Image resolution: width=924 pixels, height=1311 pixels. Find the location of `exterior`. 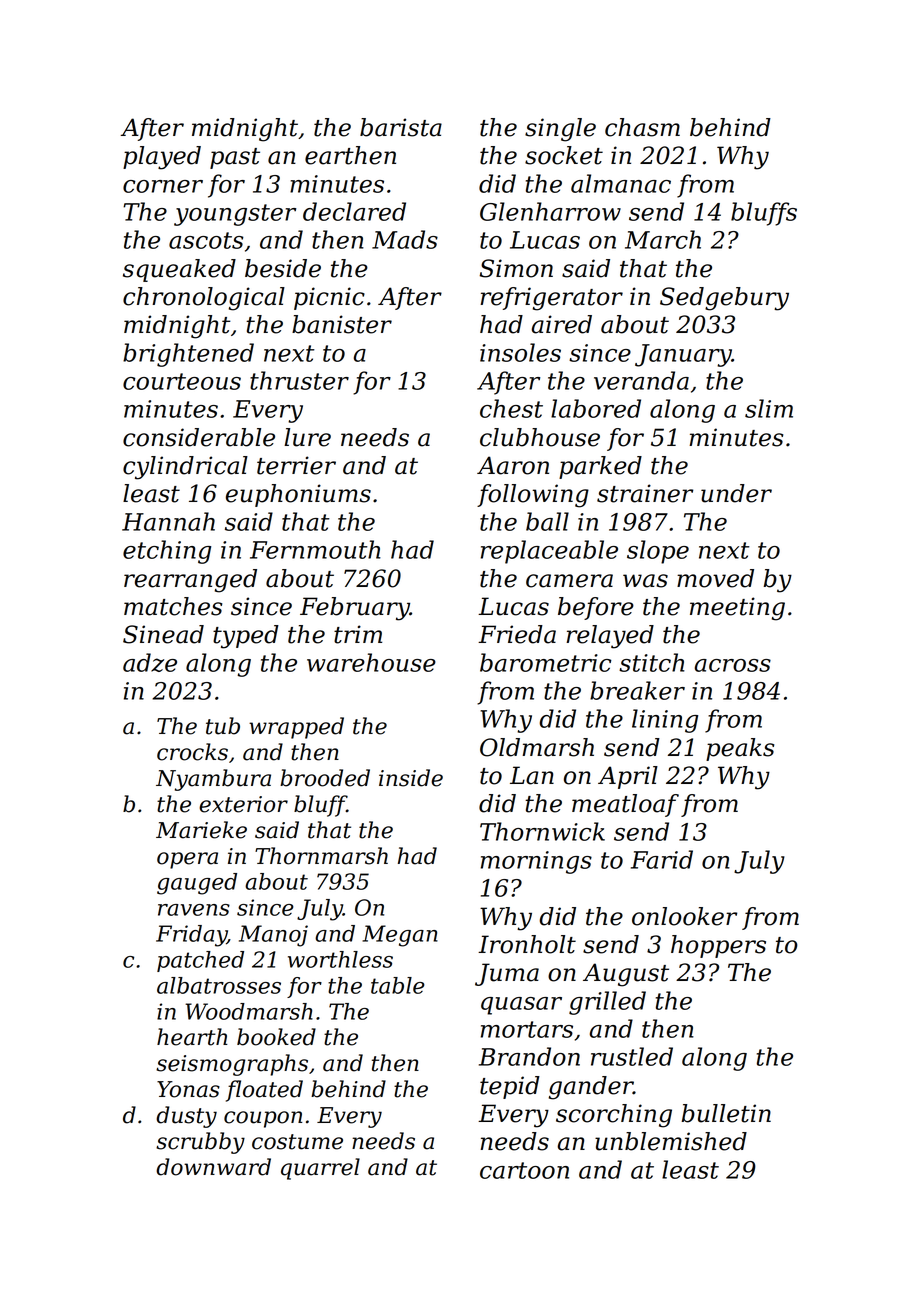

exterior is located at coordinates (243, 804).
